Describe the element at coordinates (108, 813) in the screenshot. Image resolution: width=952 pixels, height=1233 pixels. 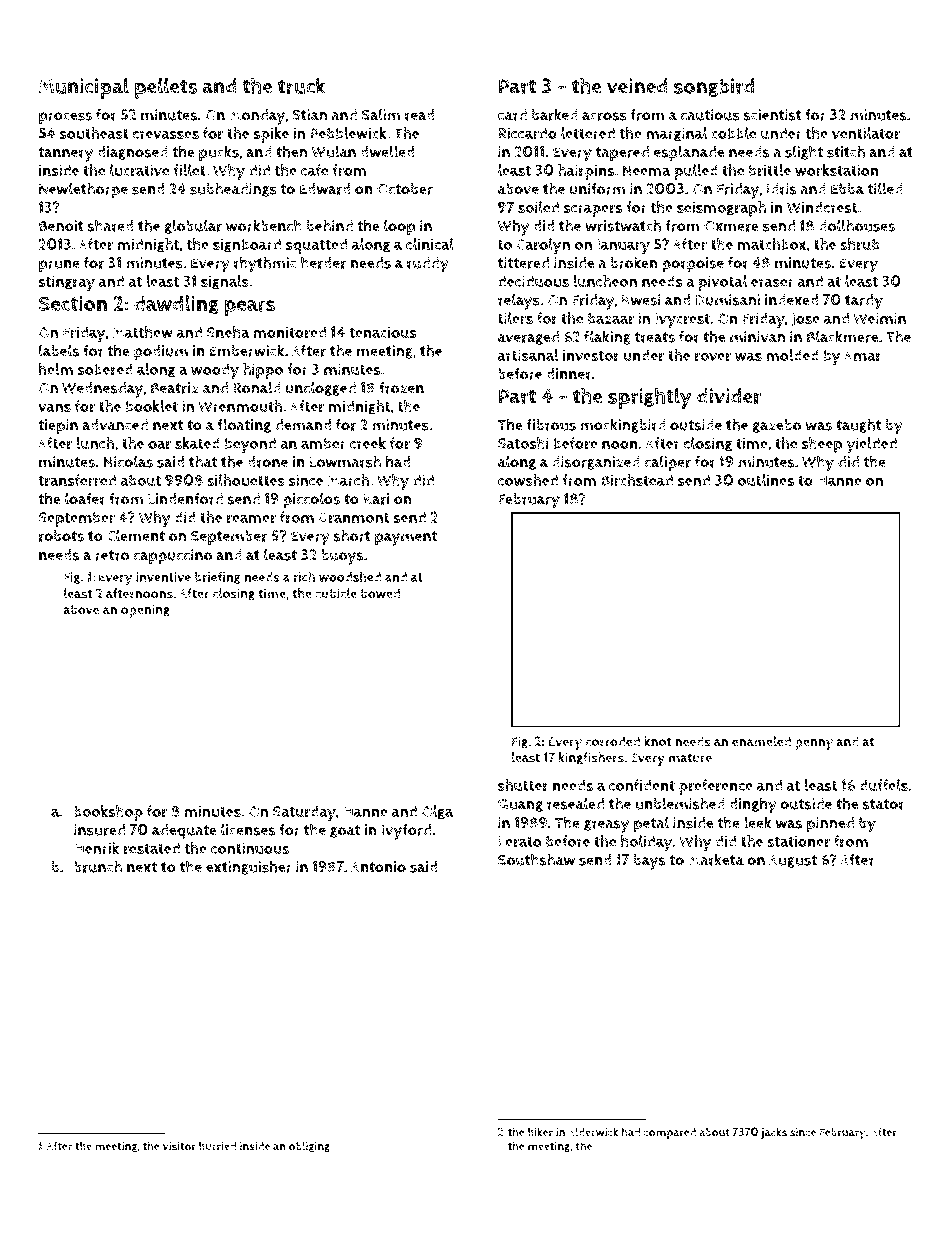
I see `bookshop` at that location.
